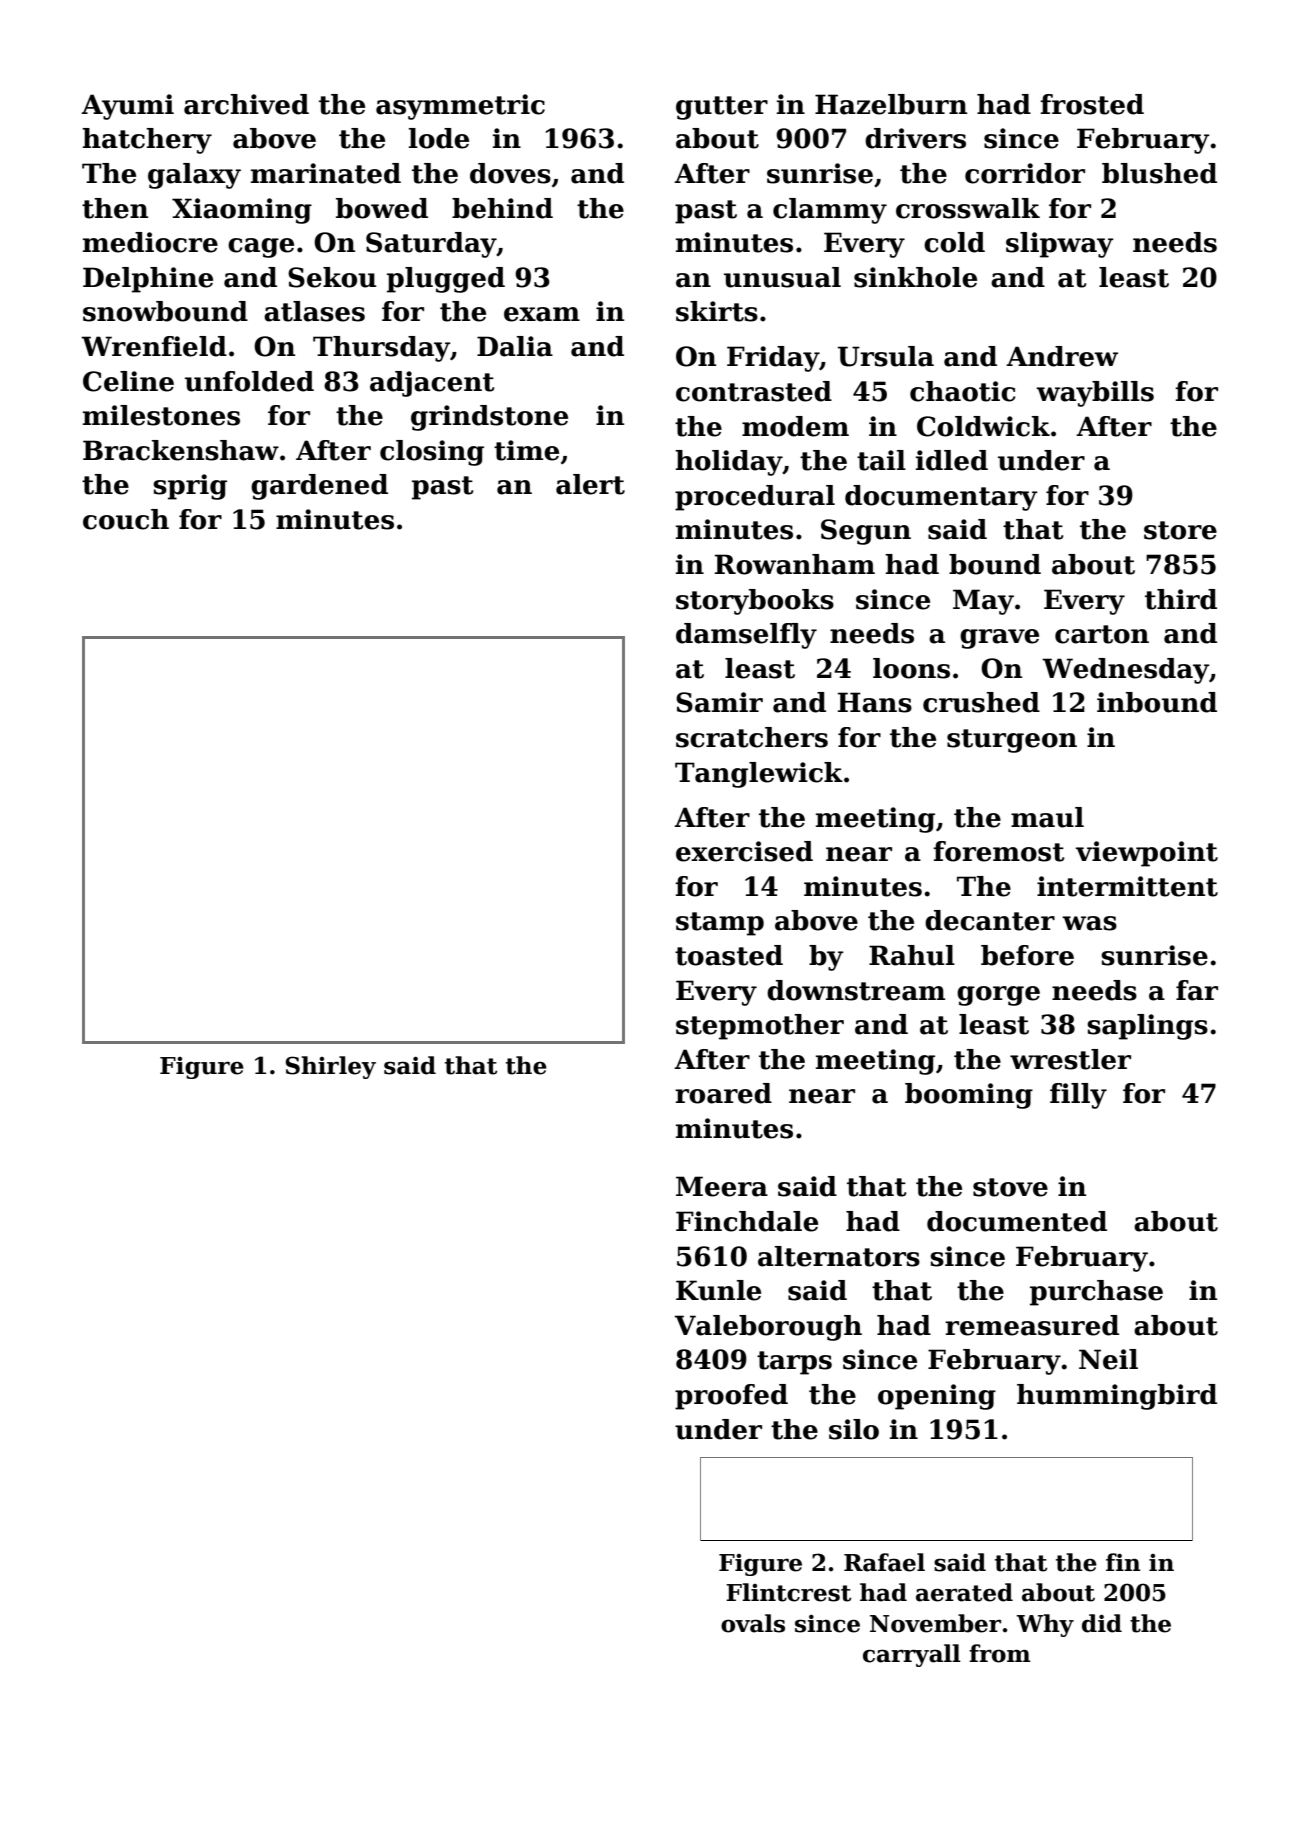  What do you see at coordinates (912, 1655) in the screenshot?
I see `carryall` at bounding box center [912, 1655].
